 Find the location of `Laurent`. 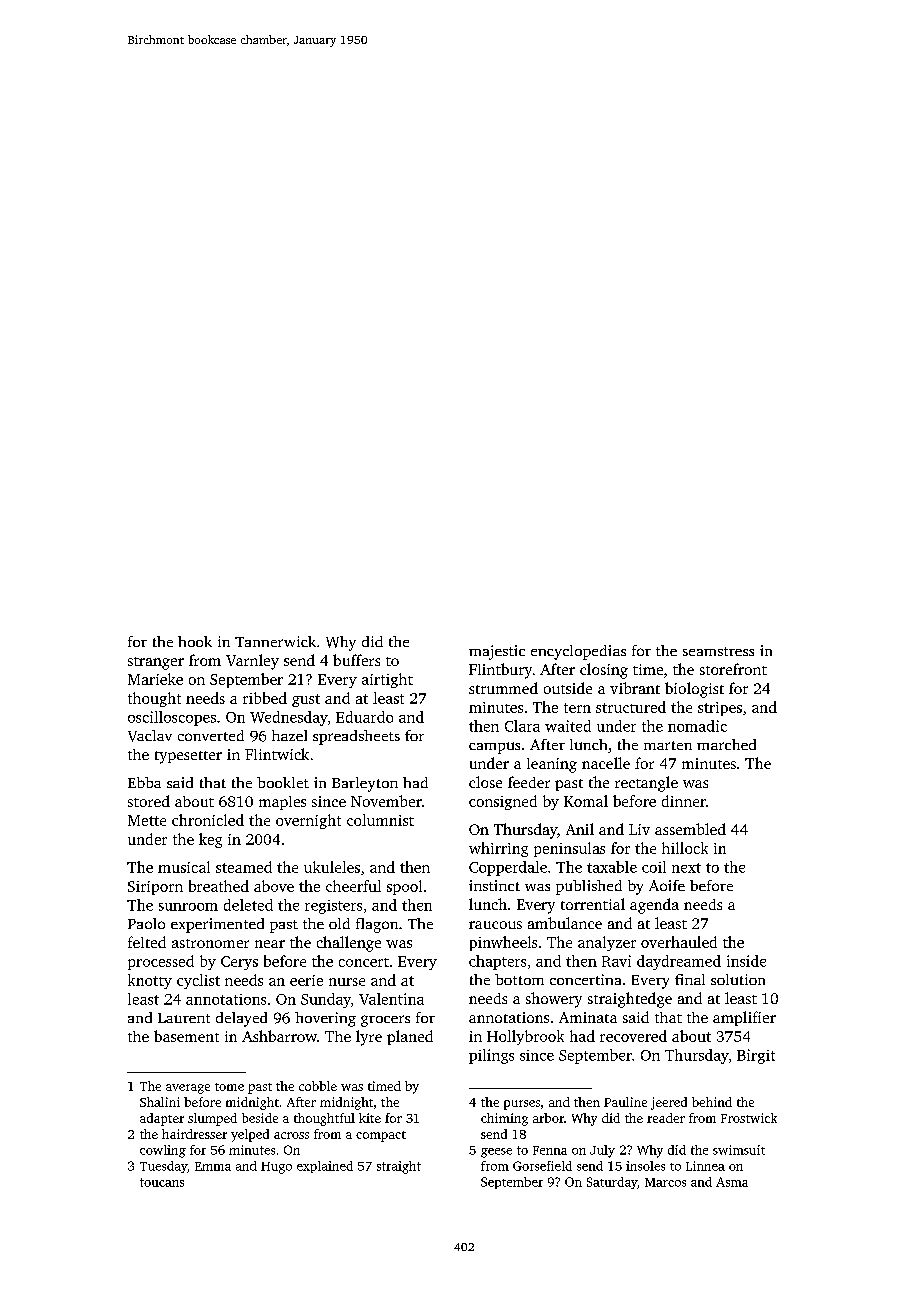

Laurent is located at coordinates (184, 1018).
